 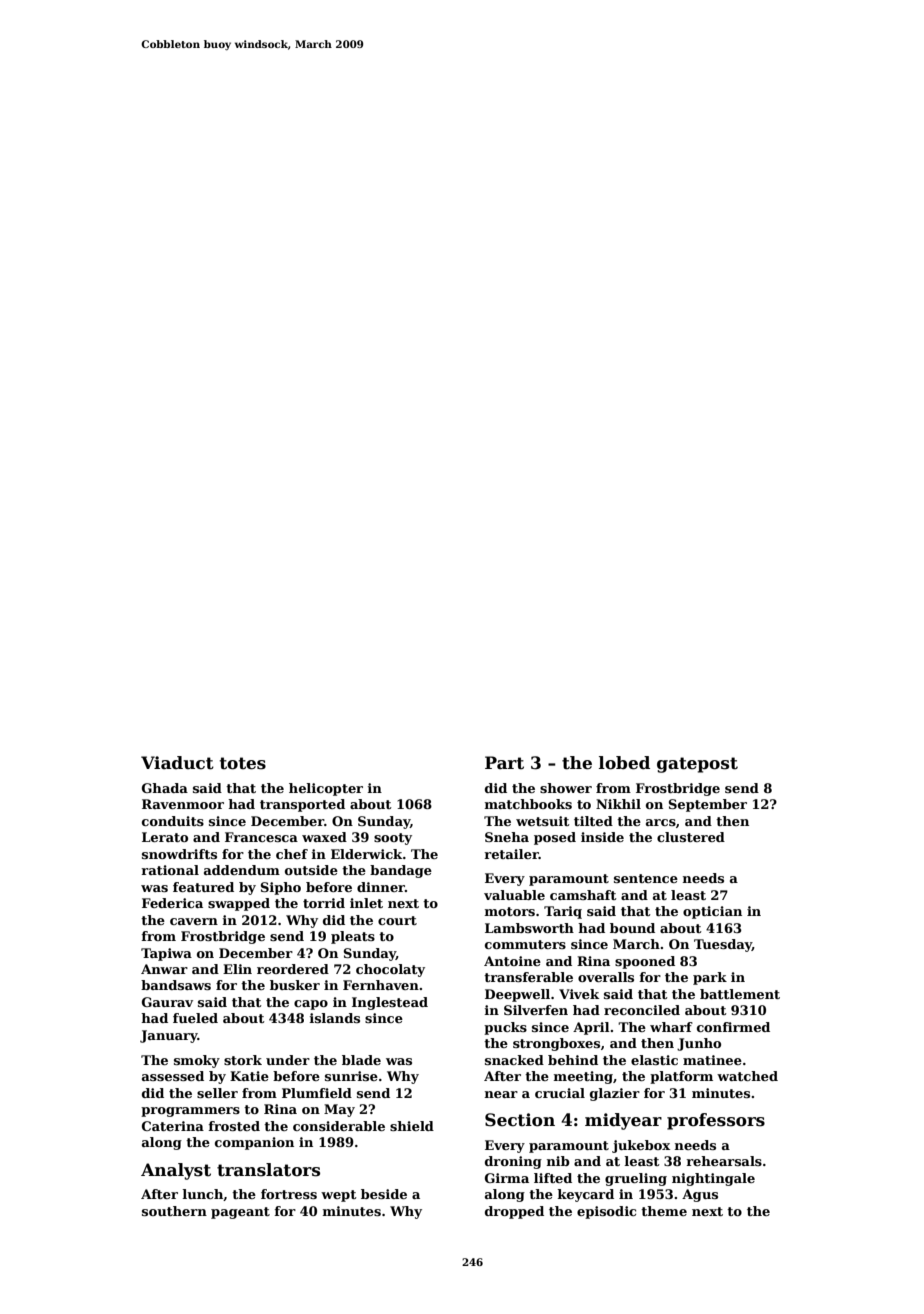 I want to click on shield, so click(x=412, y=1126).
